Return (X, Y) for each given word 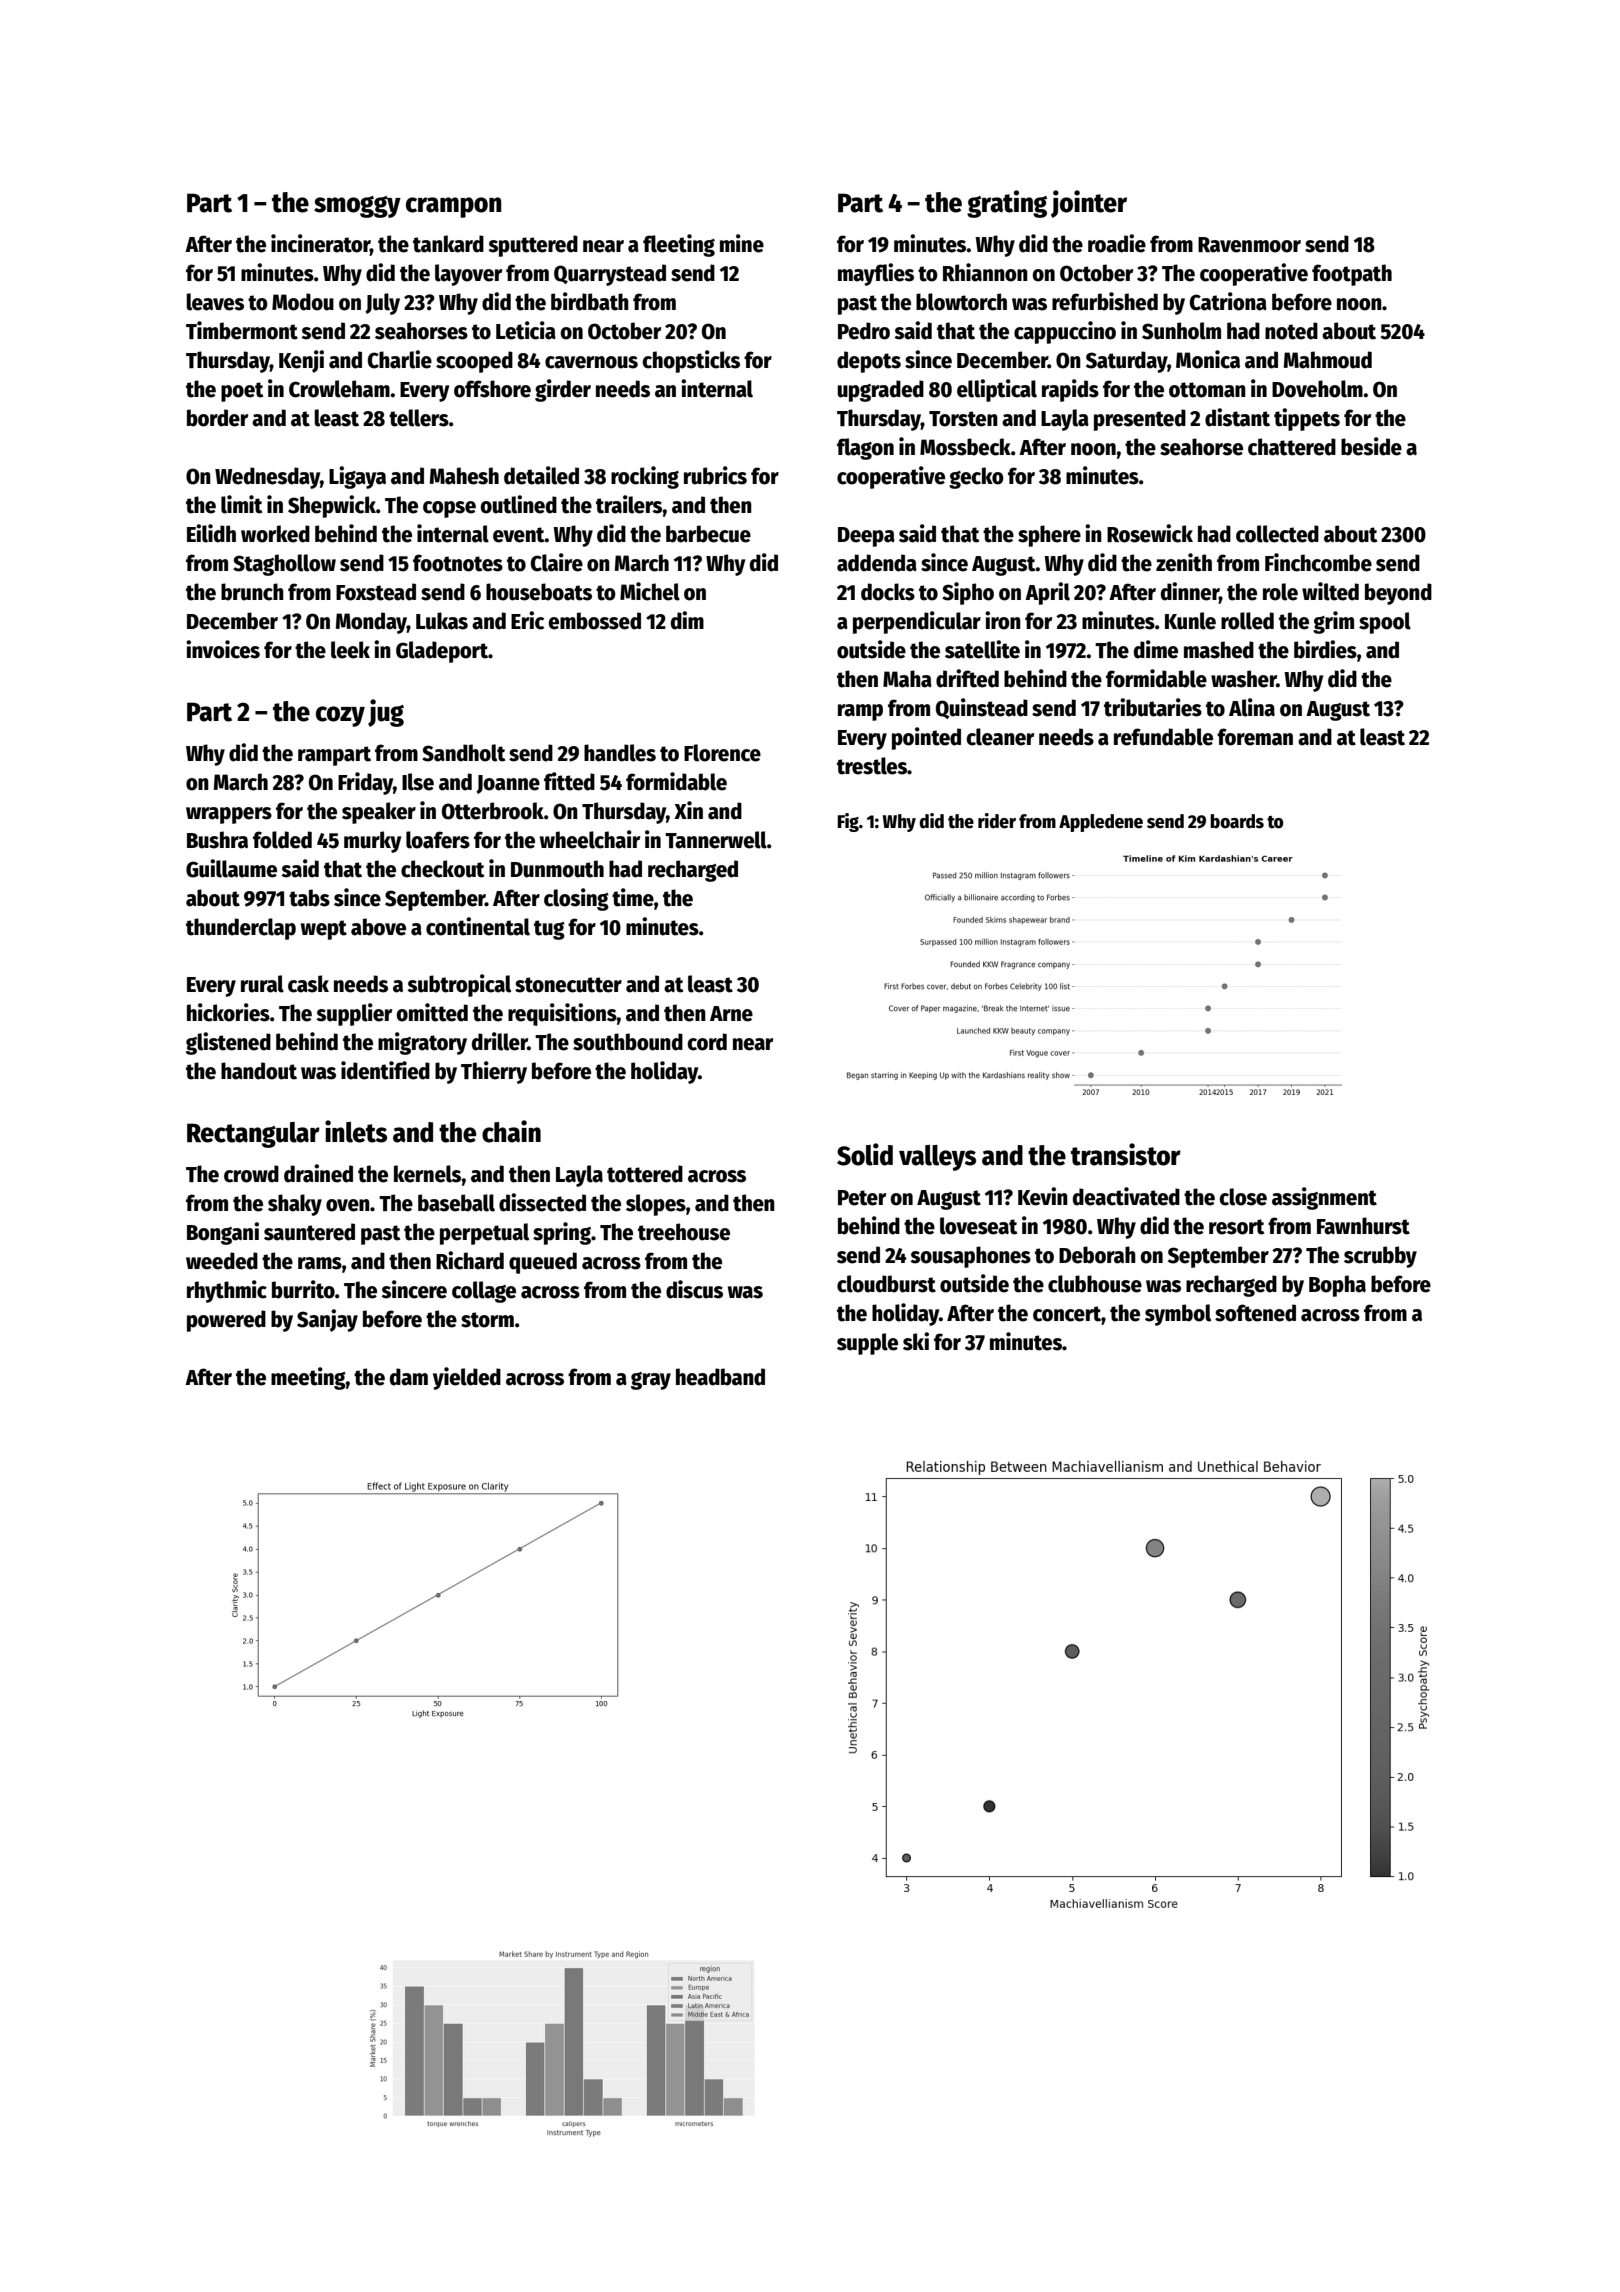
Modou (303, 302)
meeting (308, 1378)
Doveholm (1317, 389)
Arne (731, 1014)
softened (1255, 1313)
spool (1385, 623)
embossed (594, 621)
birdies (1325, 649)
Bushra (217, 840)
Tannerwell (716, 840)
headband (720, 1377)
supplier (354, 1014)
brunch (252, 592)
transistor (1126, 1154)
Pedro (864, 331)
